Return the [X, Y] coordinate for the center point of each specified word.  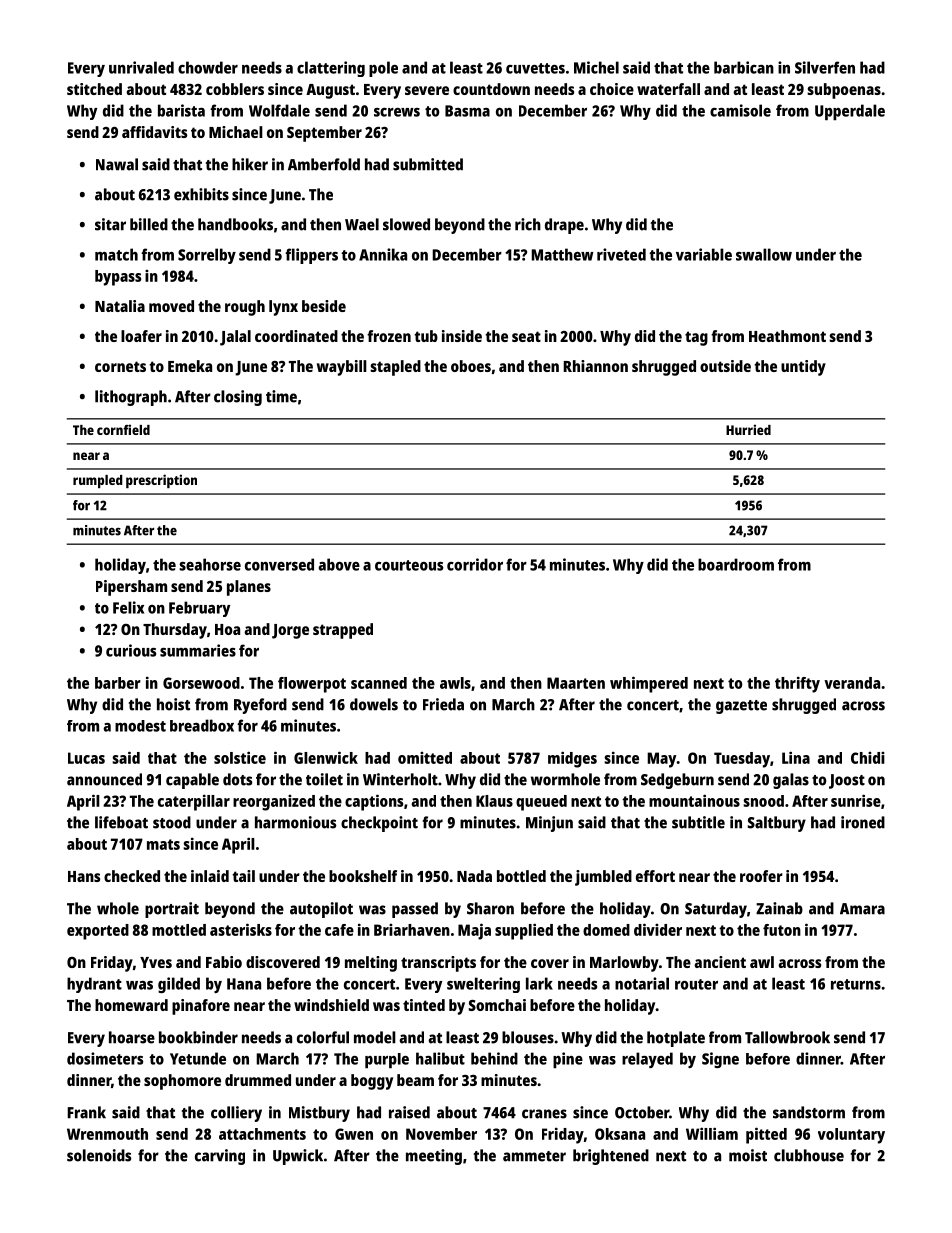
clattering [331, 69]
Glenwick [326, 757]
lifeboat [121, 822]
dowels [374, 704]
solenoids [99, 1155]
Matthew [562, 254]
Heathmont [787, 336]
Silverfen [825, 67]
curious [131, 650]
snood [763, 801]
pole [383, 69]
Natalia [120, 306]
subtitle [698, 822]
